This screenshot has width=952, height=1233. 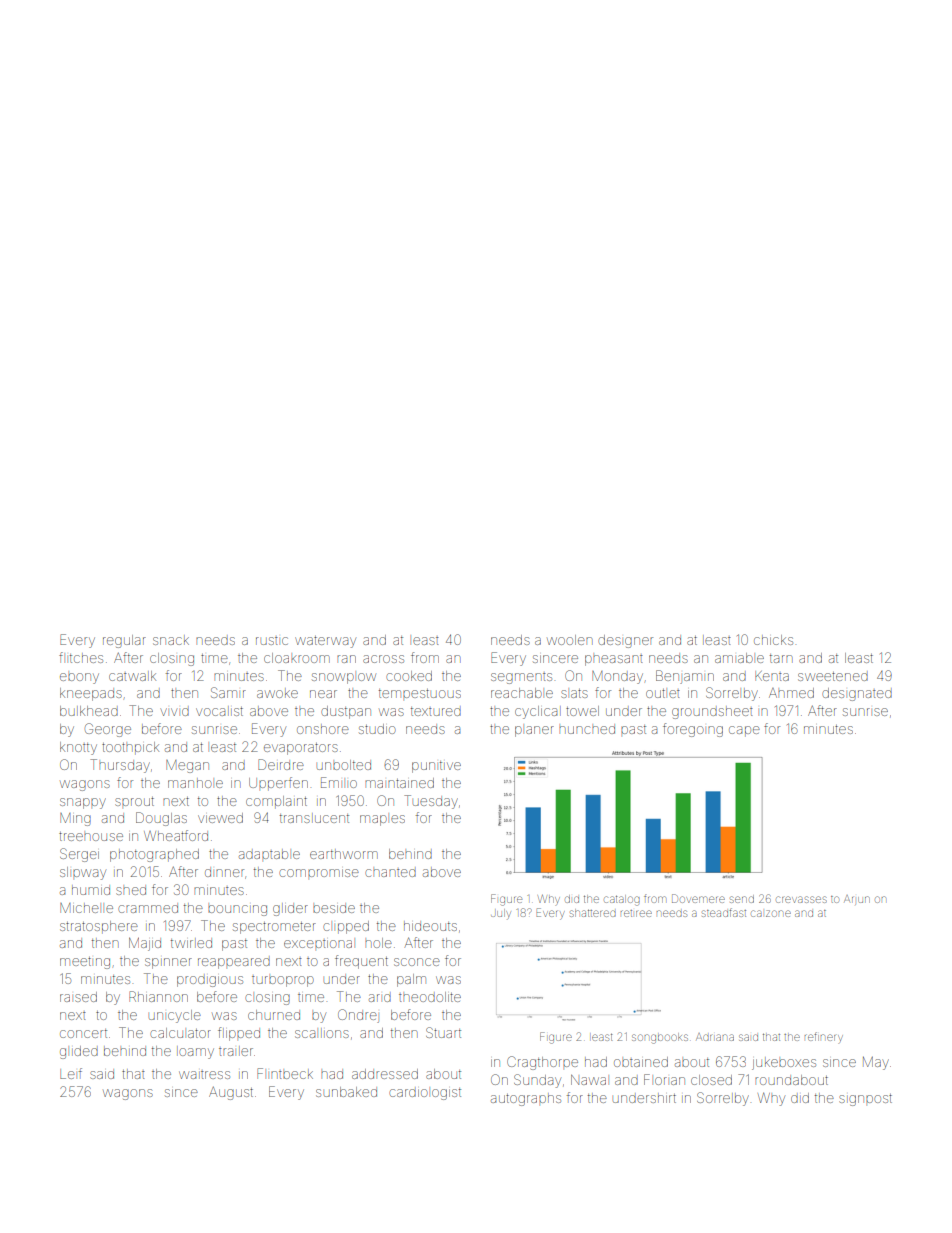 I want to click on humid, so click(x=91, y=890).
